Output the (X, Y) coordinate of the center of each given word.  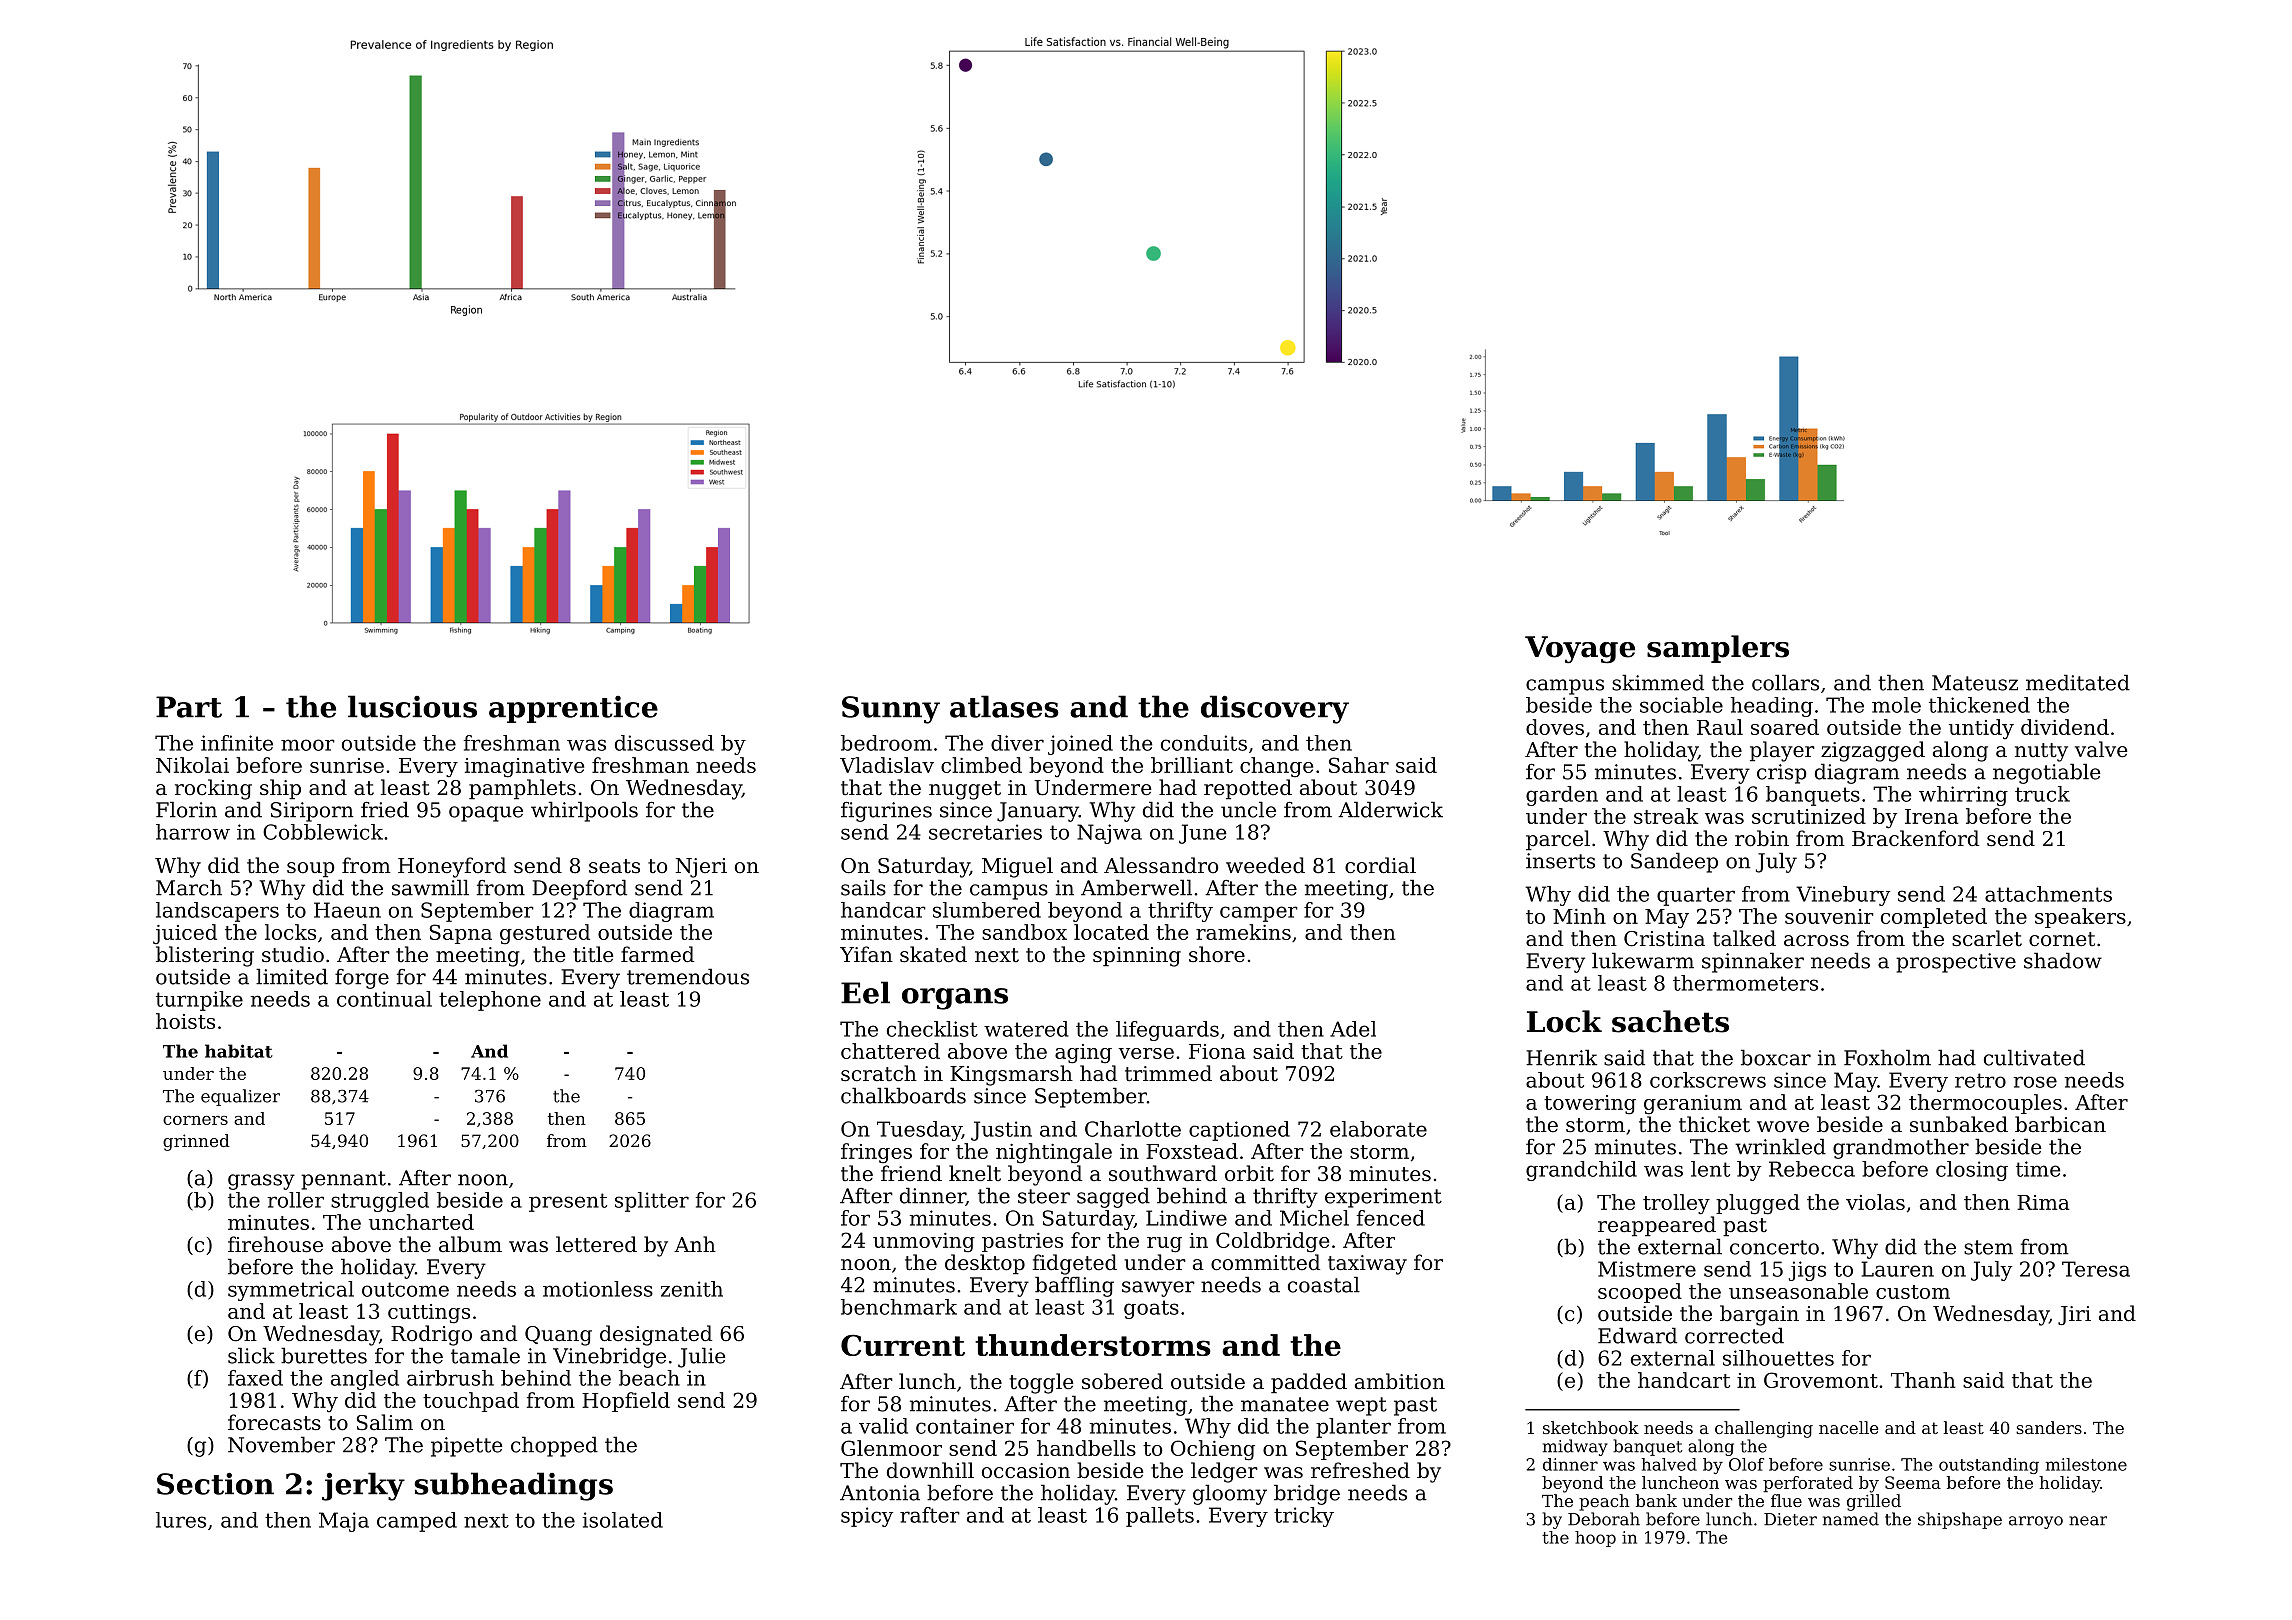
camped (417, 1522)
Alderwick (1390, 809)
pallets (1160, 1517)
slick (251, 1355)
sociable (1681, 705)
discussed (664, 743)
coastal (1324, 1284)
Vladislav (887, 765)
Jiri (2074, 1315)
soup (311, 870)
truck (2042, 794)
